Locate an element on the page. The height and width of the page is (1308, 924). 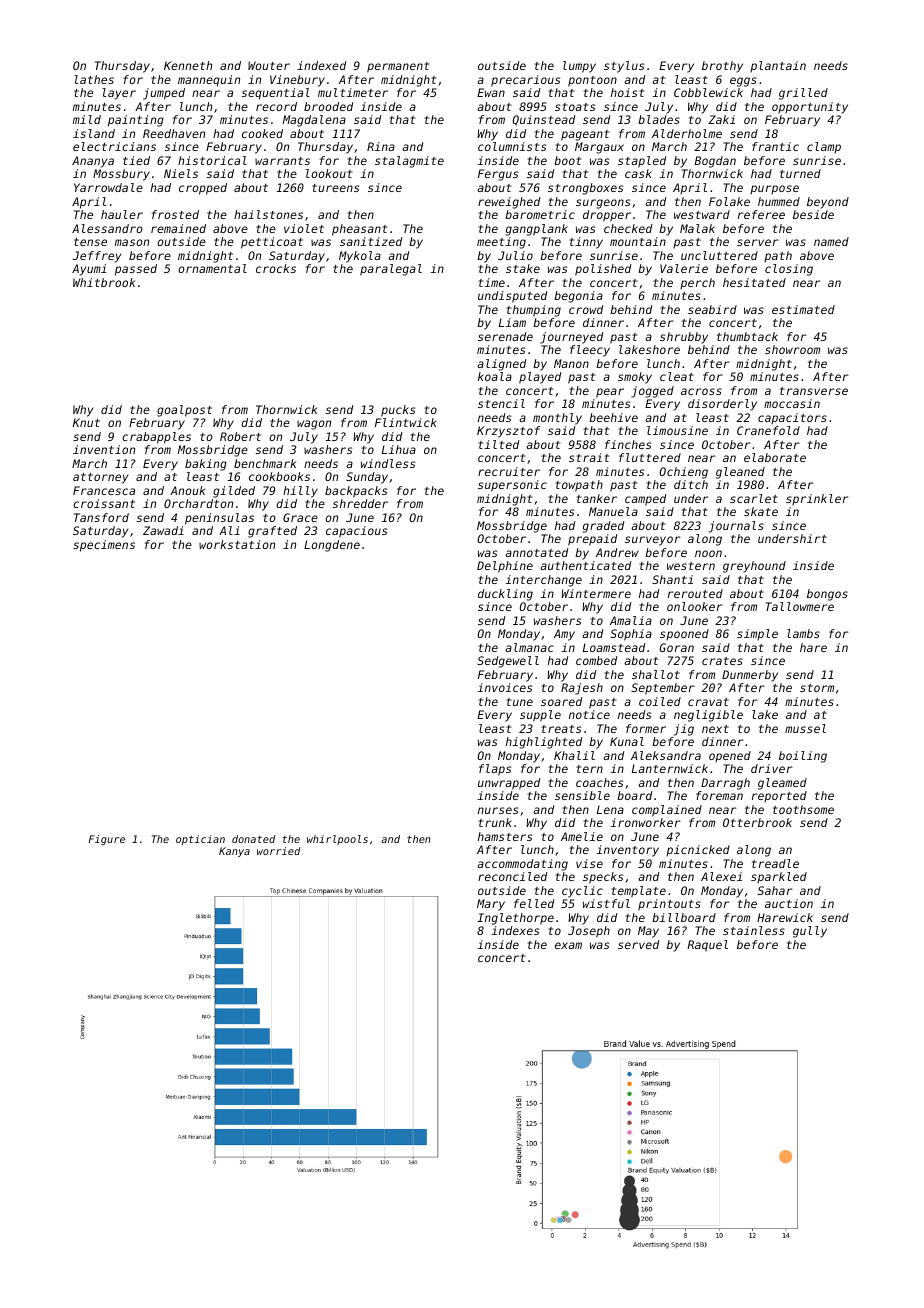
precarious is located at coordinates (525, 81).
